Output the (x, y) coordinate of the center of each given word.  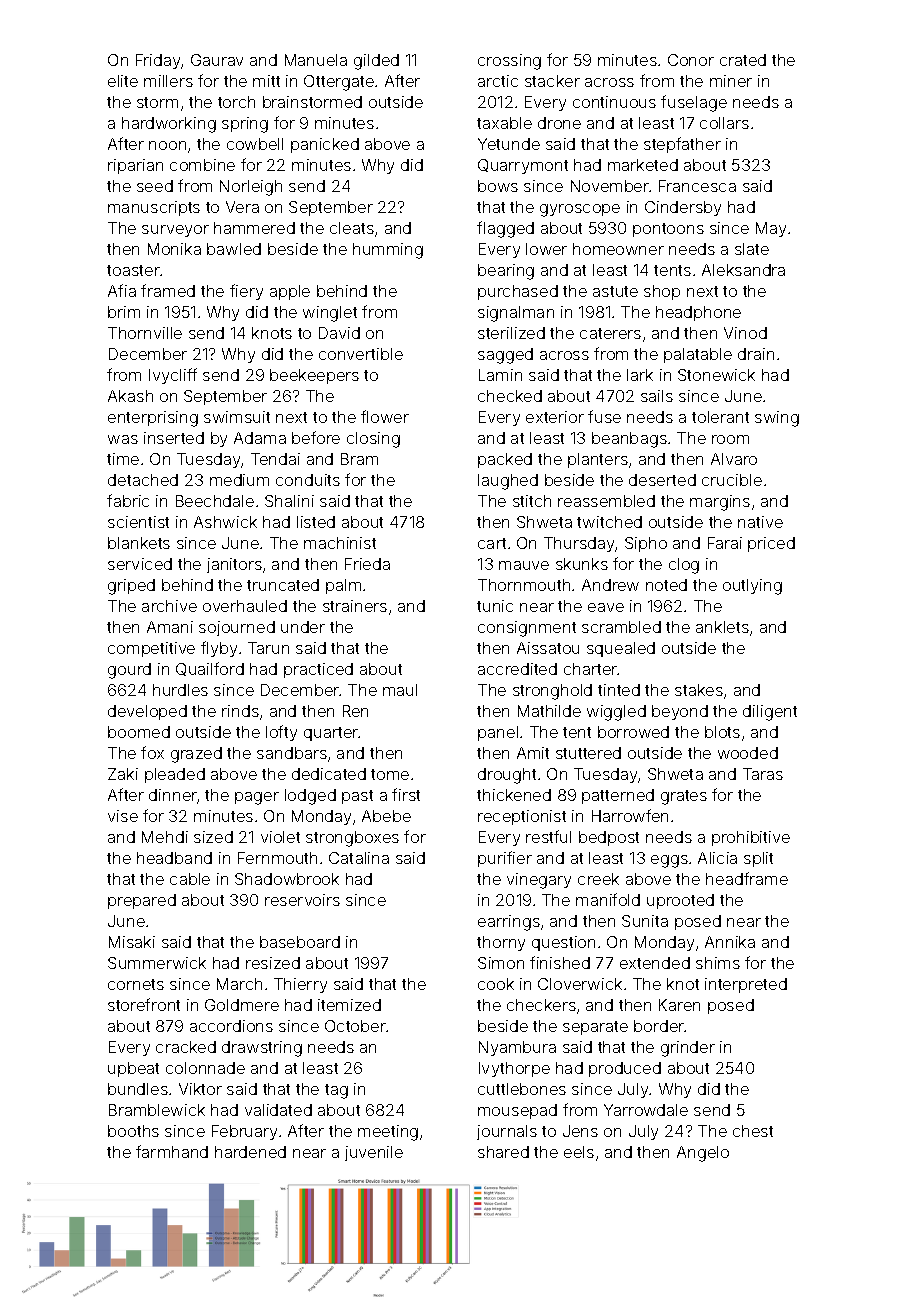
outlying (752, 587)
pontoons (668, 230)
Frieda (367, 564)
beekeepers (314, 376)
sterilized (511, 333)
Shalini (289, 501)
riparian (135, 166)
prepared (142, 901)
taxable (504, 123)
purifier (505, 859)
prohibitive (751, 838)
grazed (196, 755)
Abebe (386, 816)
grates (684, 797)
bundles (138, 1089)
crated (743, 60)
